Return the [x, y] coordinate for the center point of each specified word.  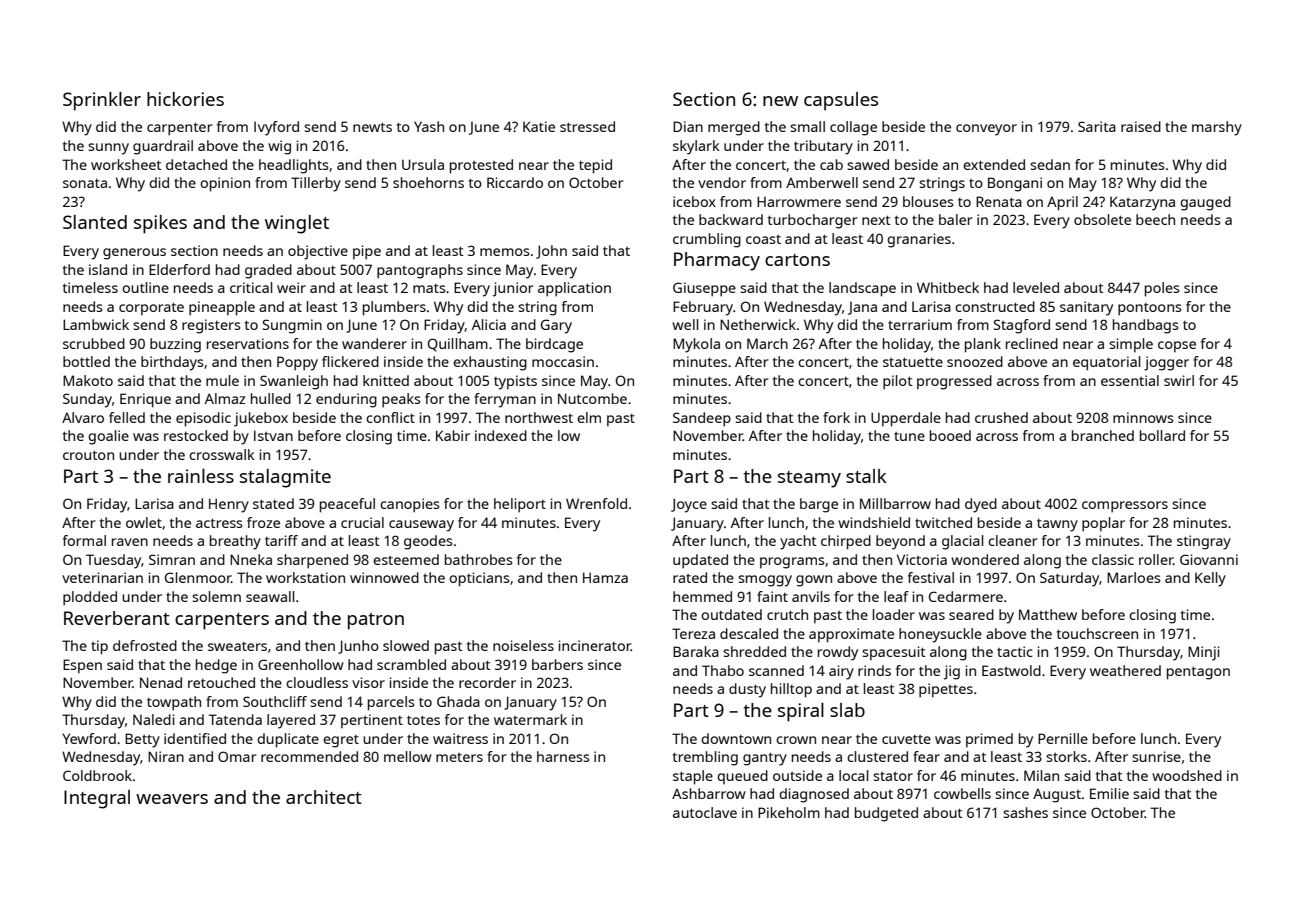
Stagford [1022, 326]
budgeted [886, 814]
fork [836, 417]
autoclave [705, 812]
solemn [216, 596]
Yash [429, 126]
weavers [172, 799]
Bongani [1015, 184]
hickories [185, 99]
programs [792, 563]
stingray [1204, 542]
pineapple [222, 308]
